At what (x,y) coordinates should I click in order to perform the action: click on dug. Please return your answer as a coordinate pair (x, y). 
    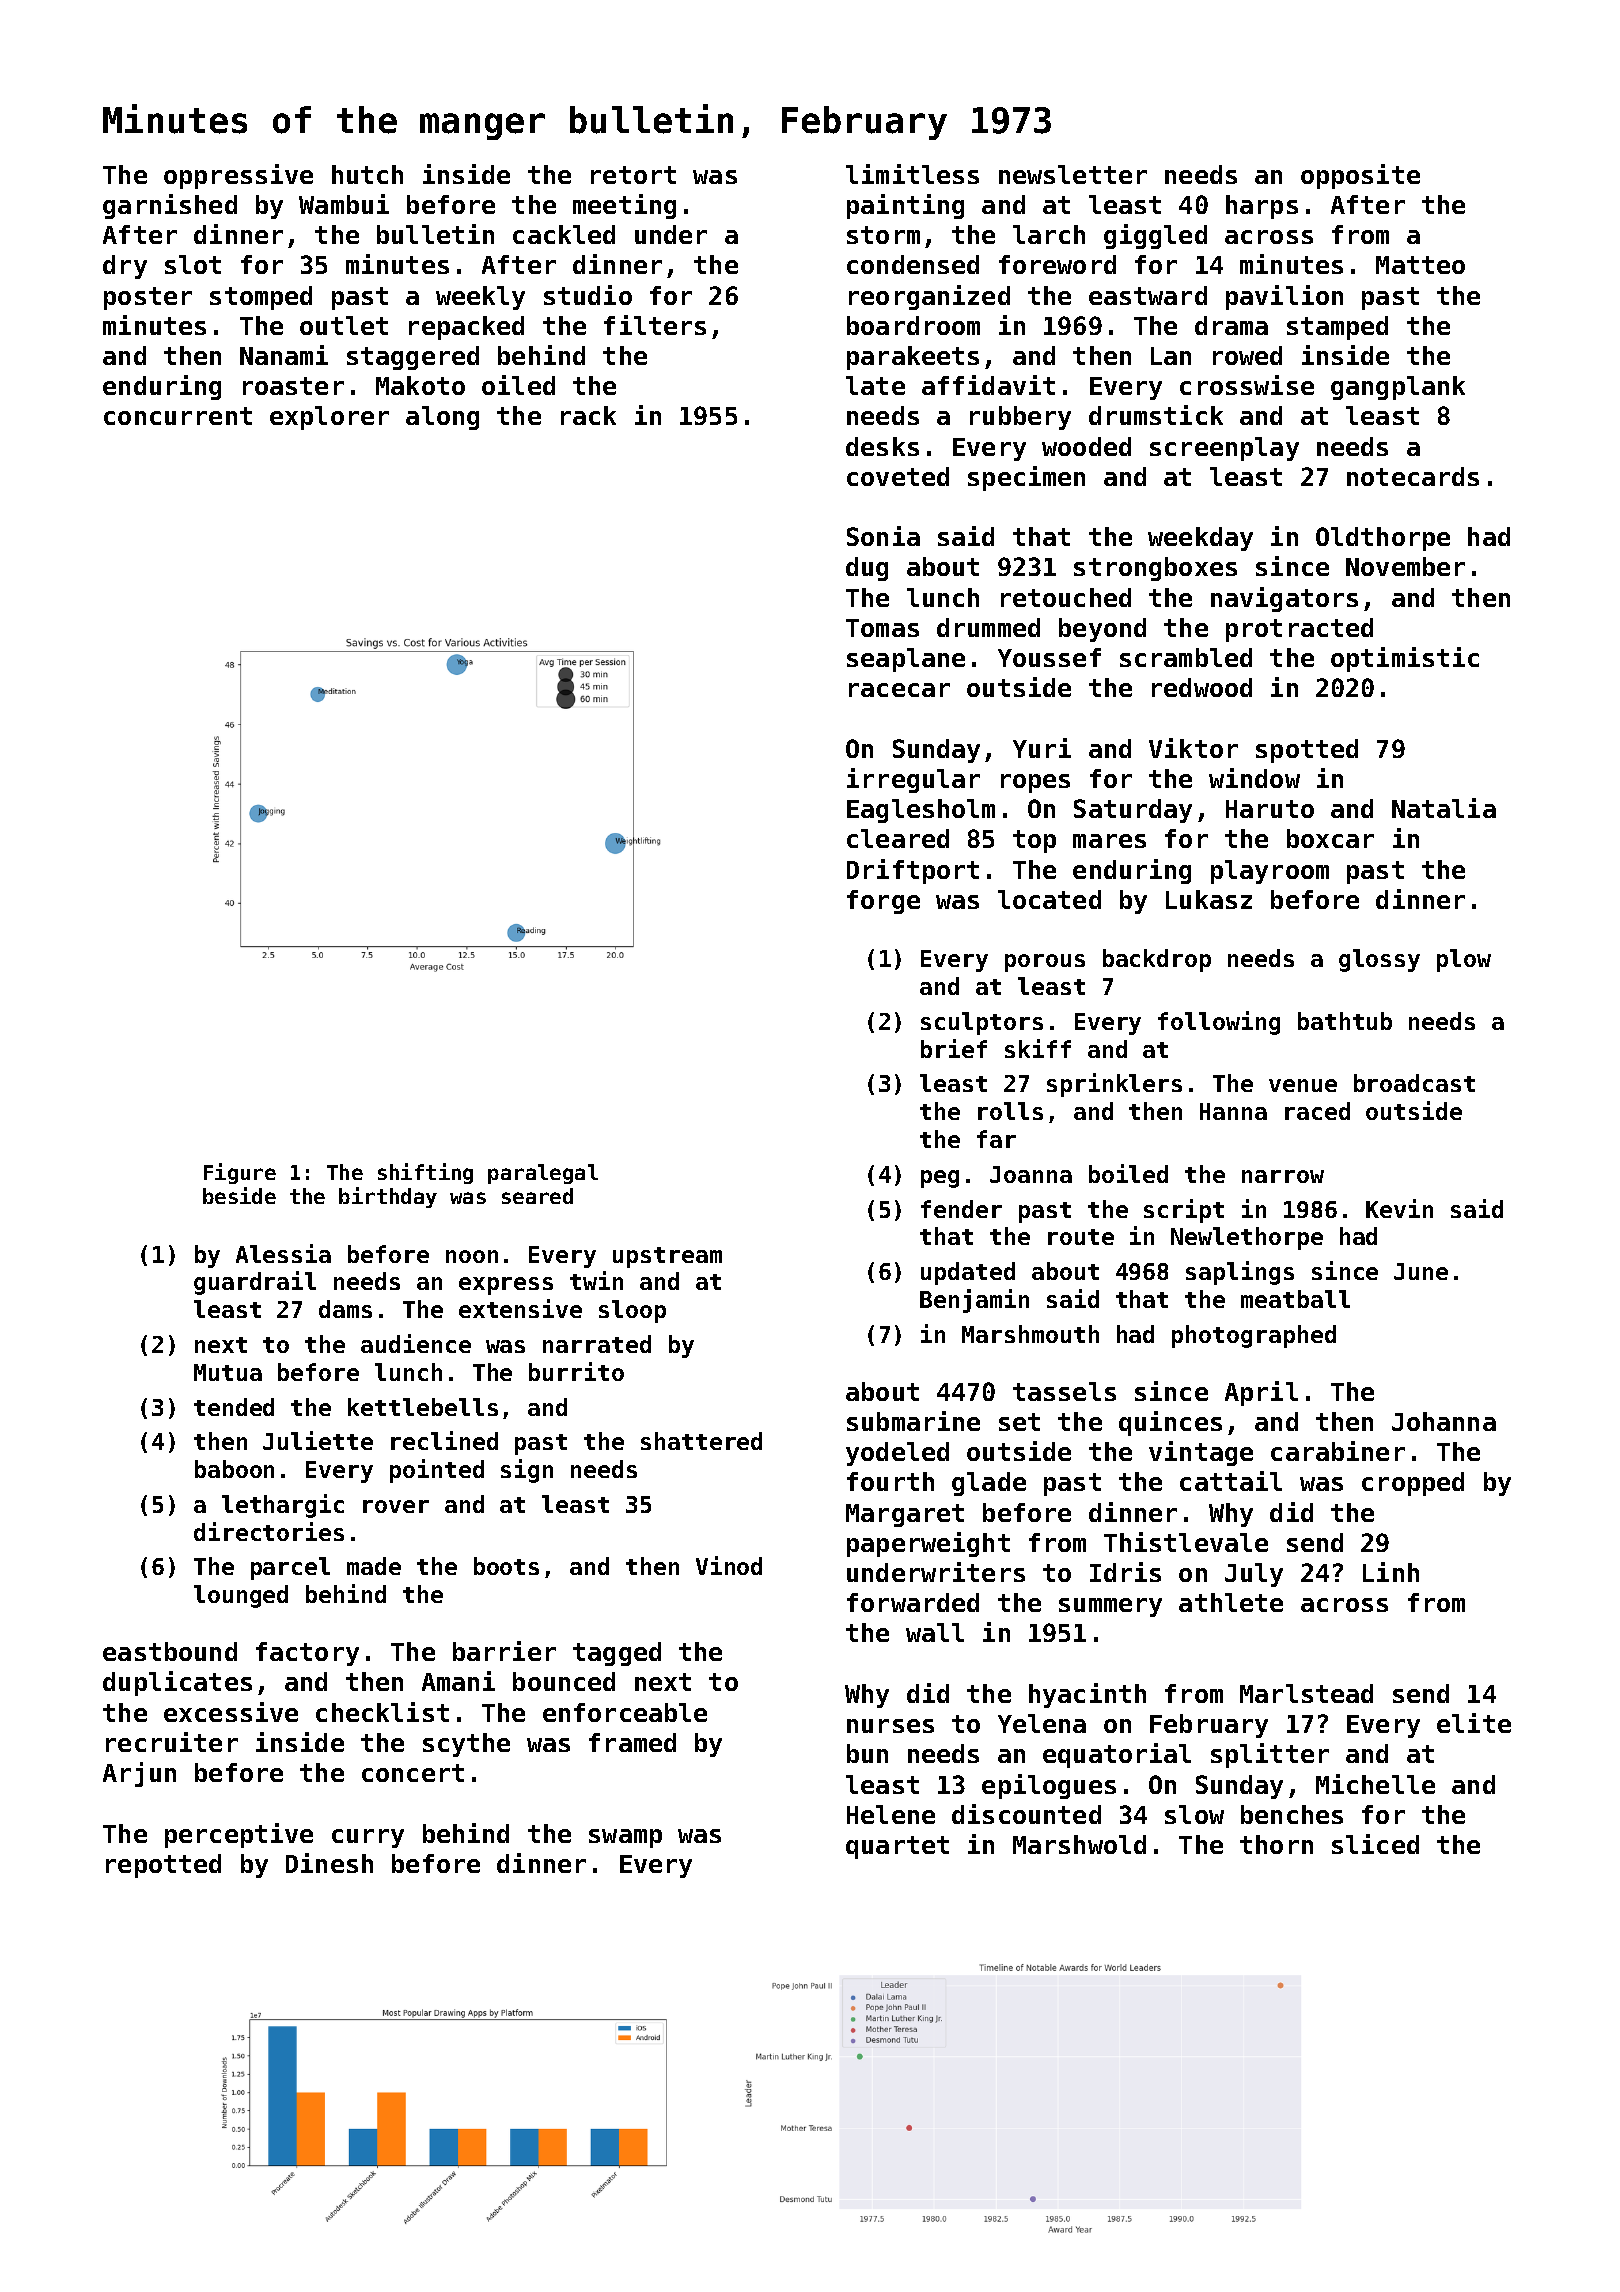
    Looking at the image, I should click on (867, 569).
